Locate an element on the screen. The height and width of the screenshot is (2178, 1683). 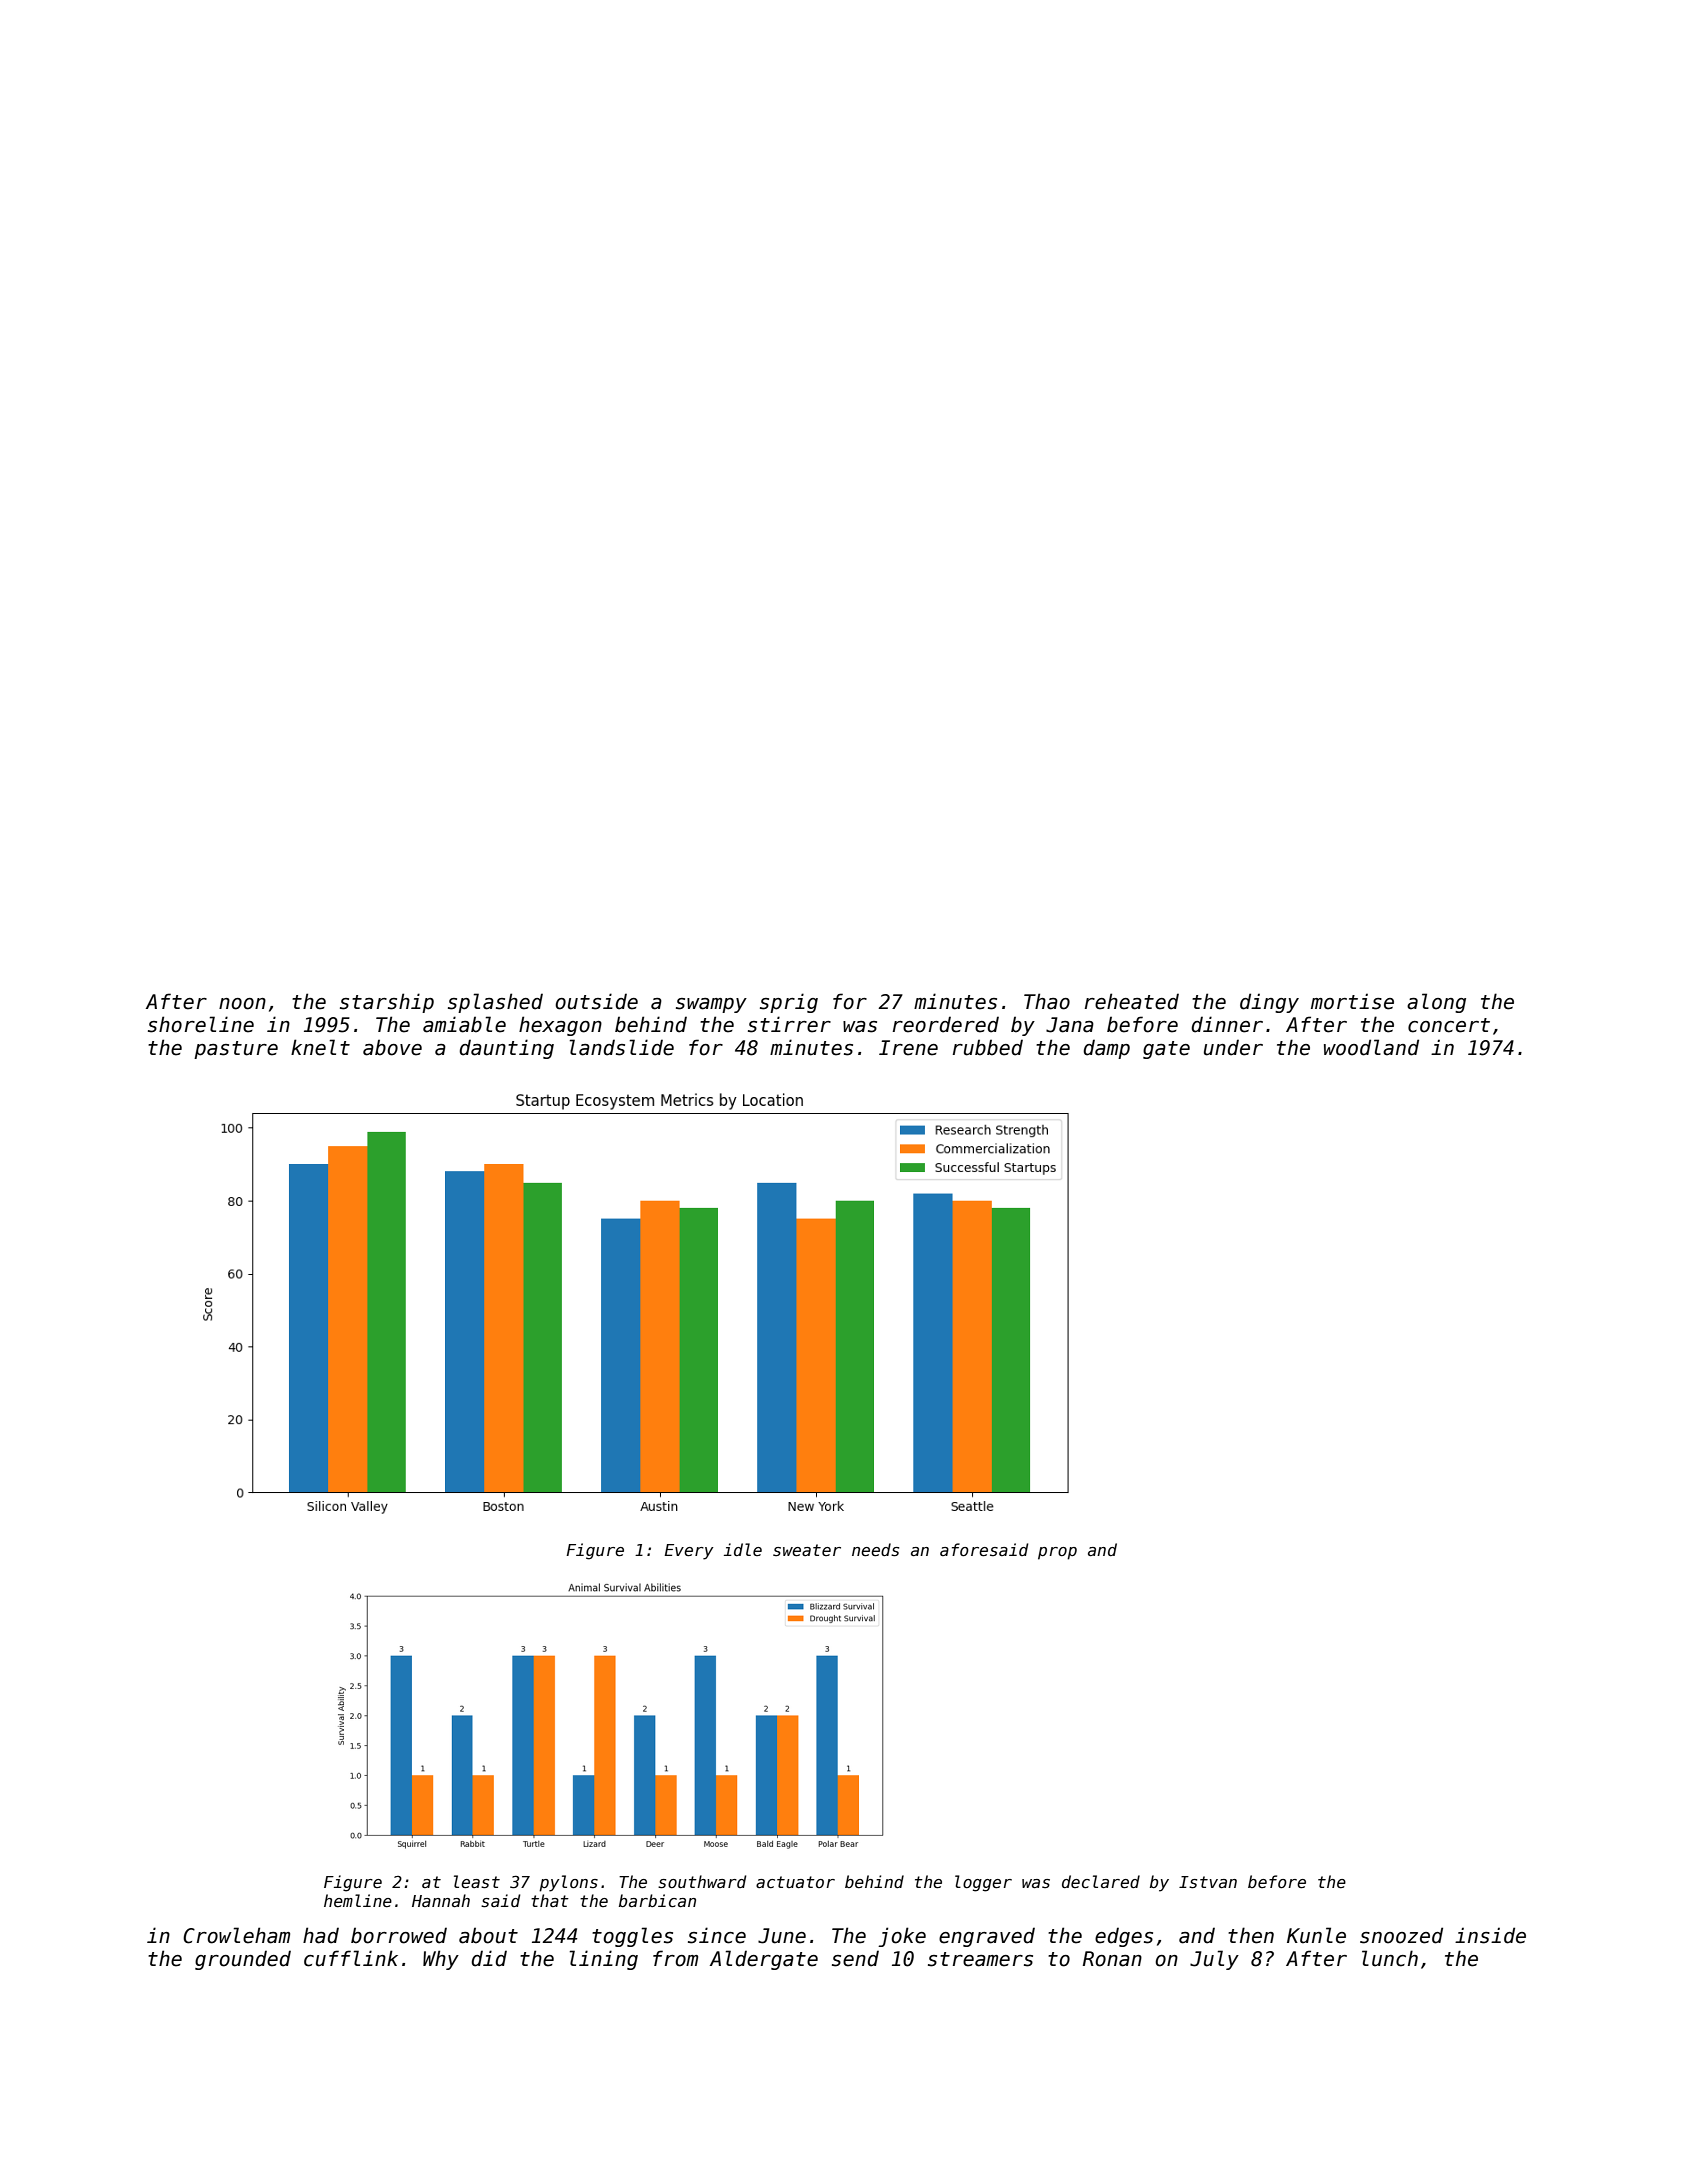
Every is located at coordinates (689, 1552).
